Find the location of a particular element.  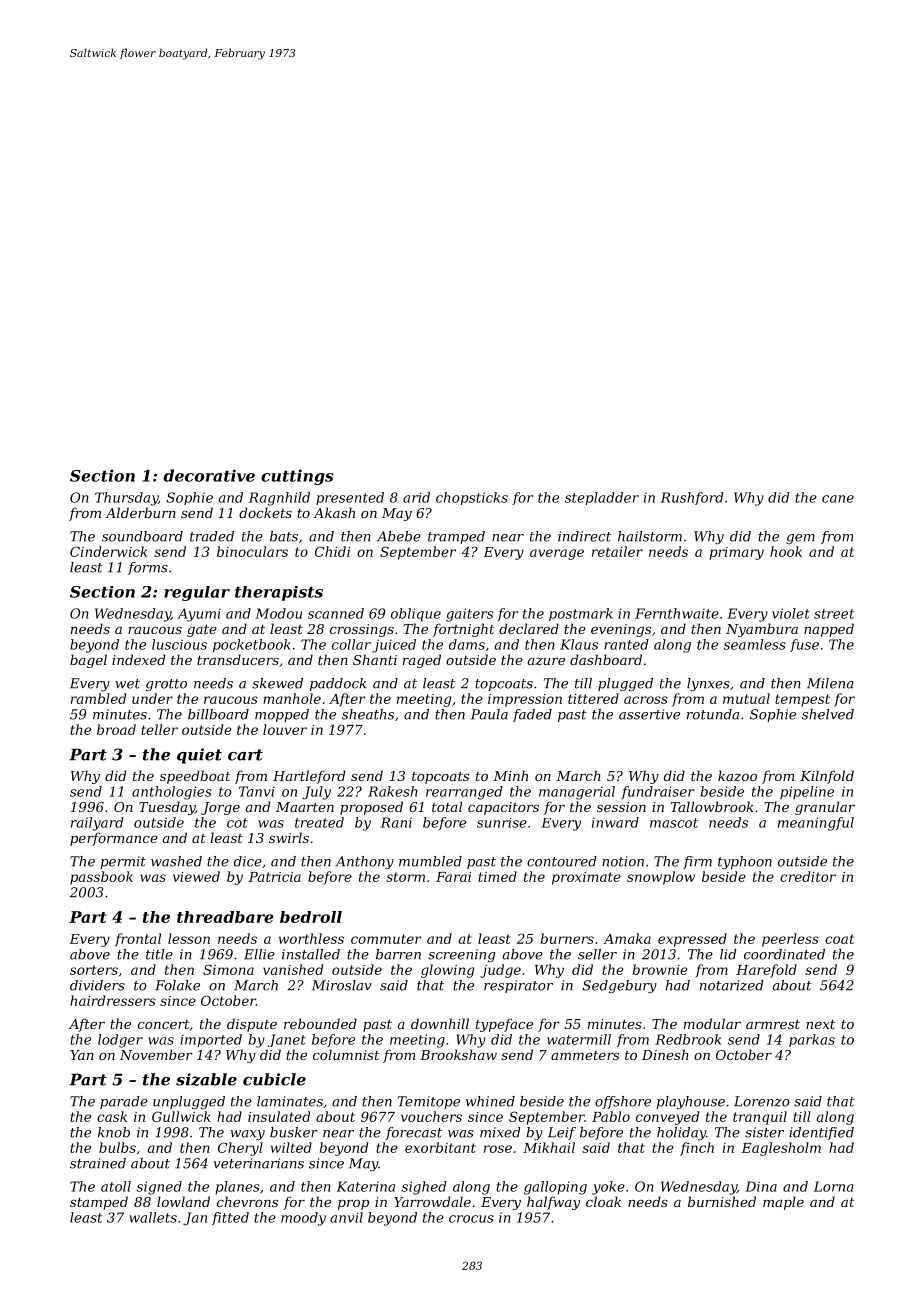

anvil is located at coordinates (346, 1217).
